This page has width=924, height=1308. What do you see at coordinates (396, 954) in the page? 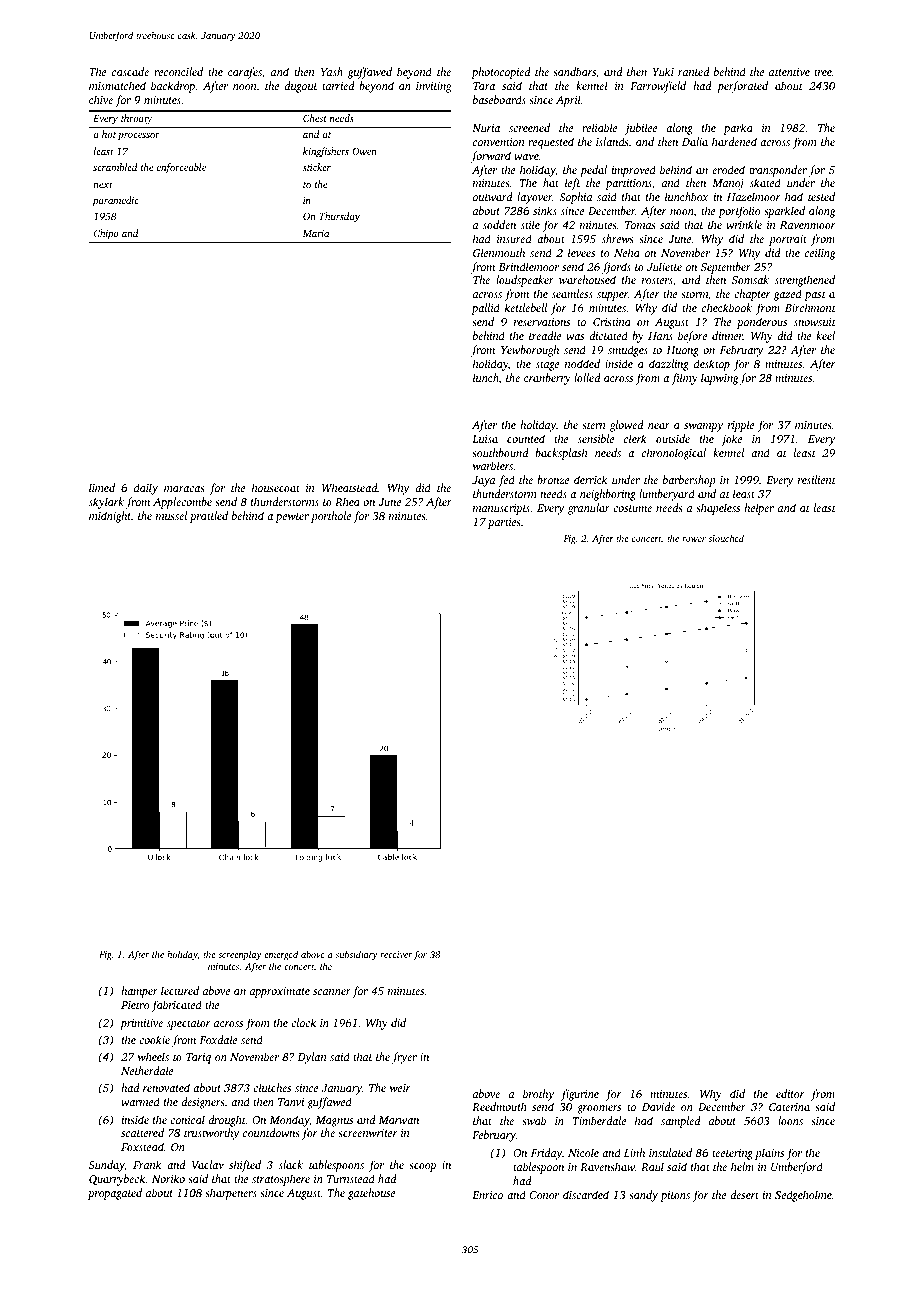
I see `receiver` at bounding box center [396, 954].
